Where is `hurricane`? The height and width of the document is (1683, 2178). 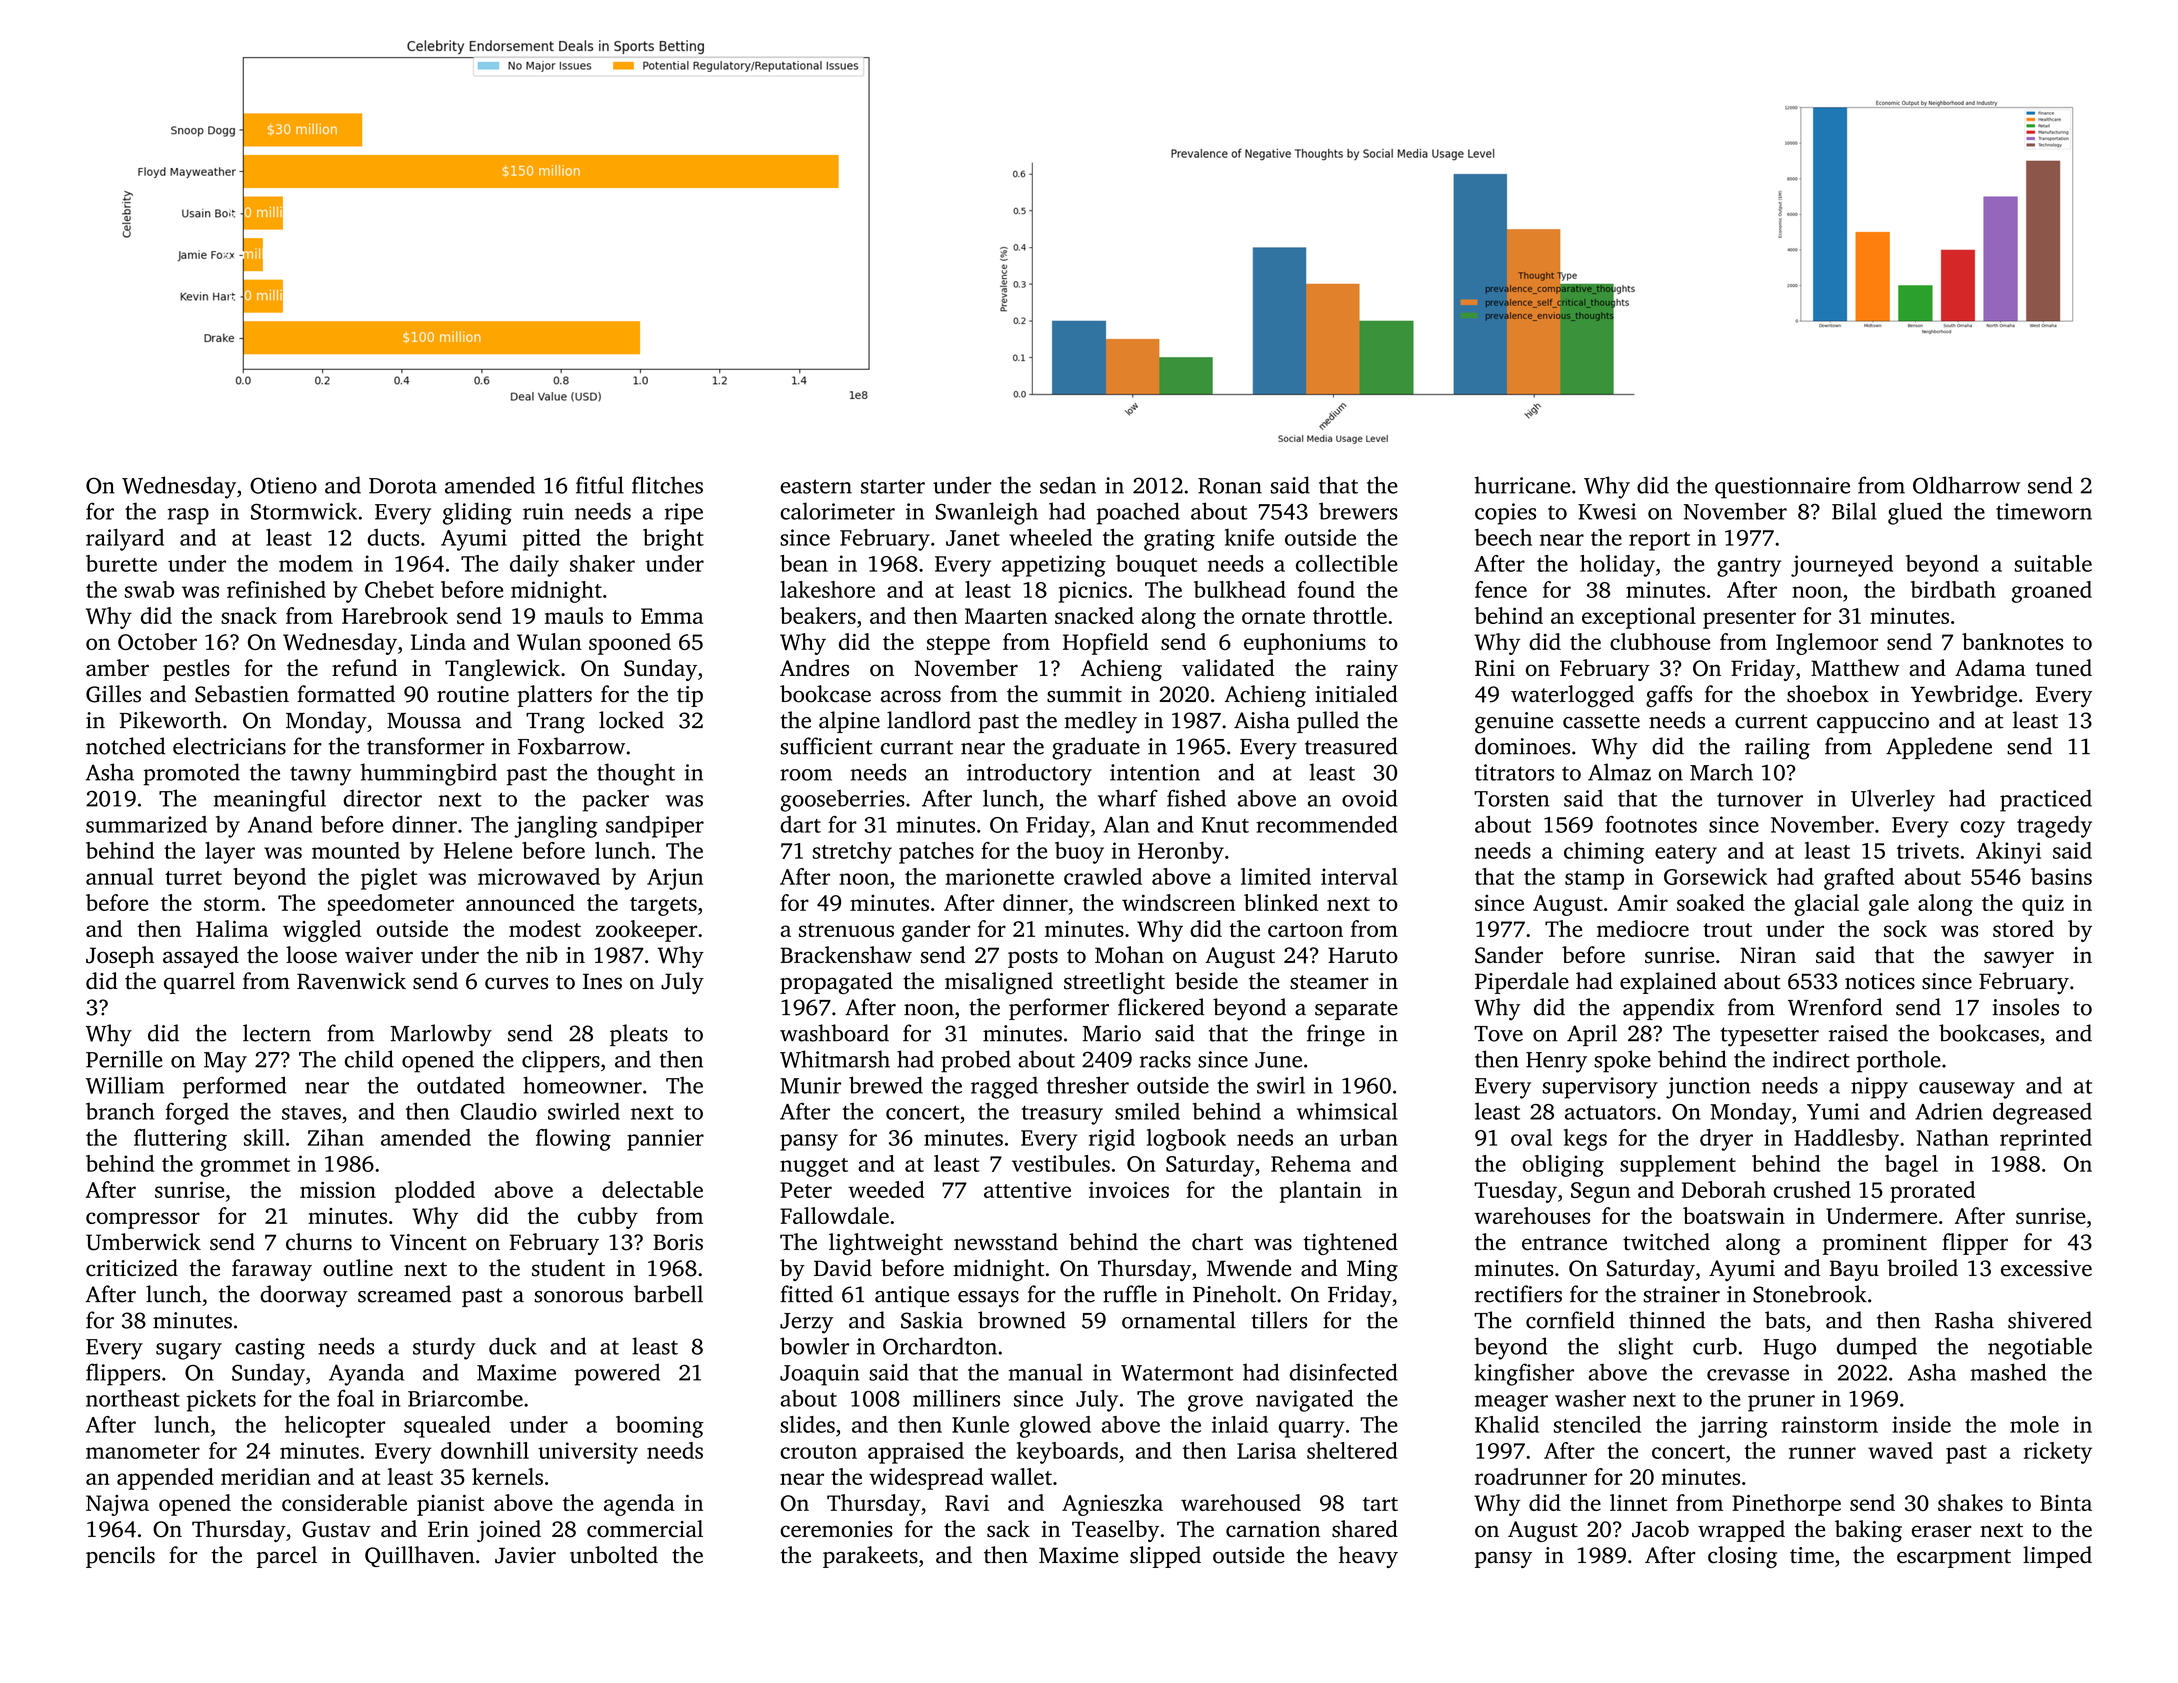 hurricane is located at coordinates (1522, 485).
